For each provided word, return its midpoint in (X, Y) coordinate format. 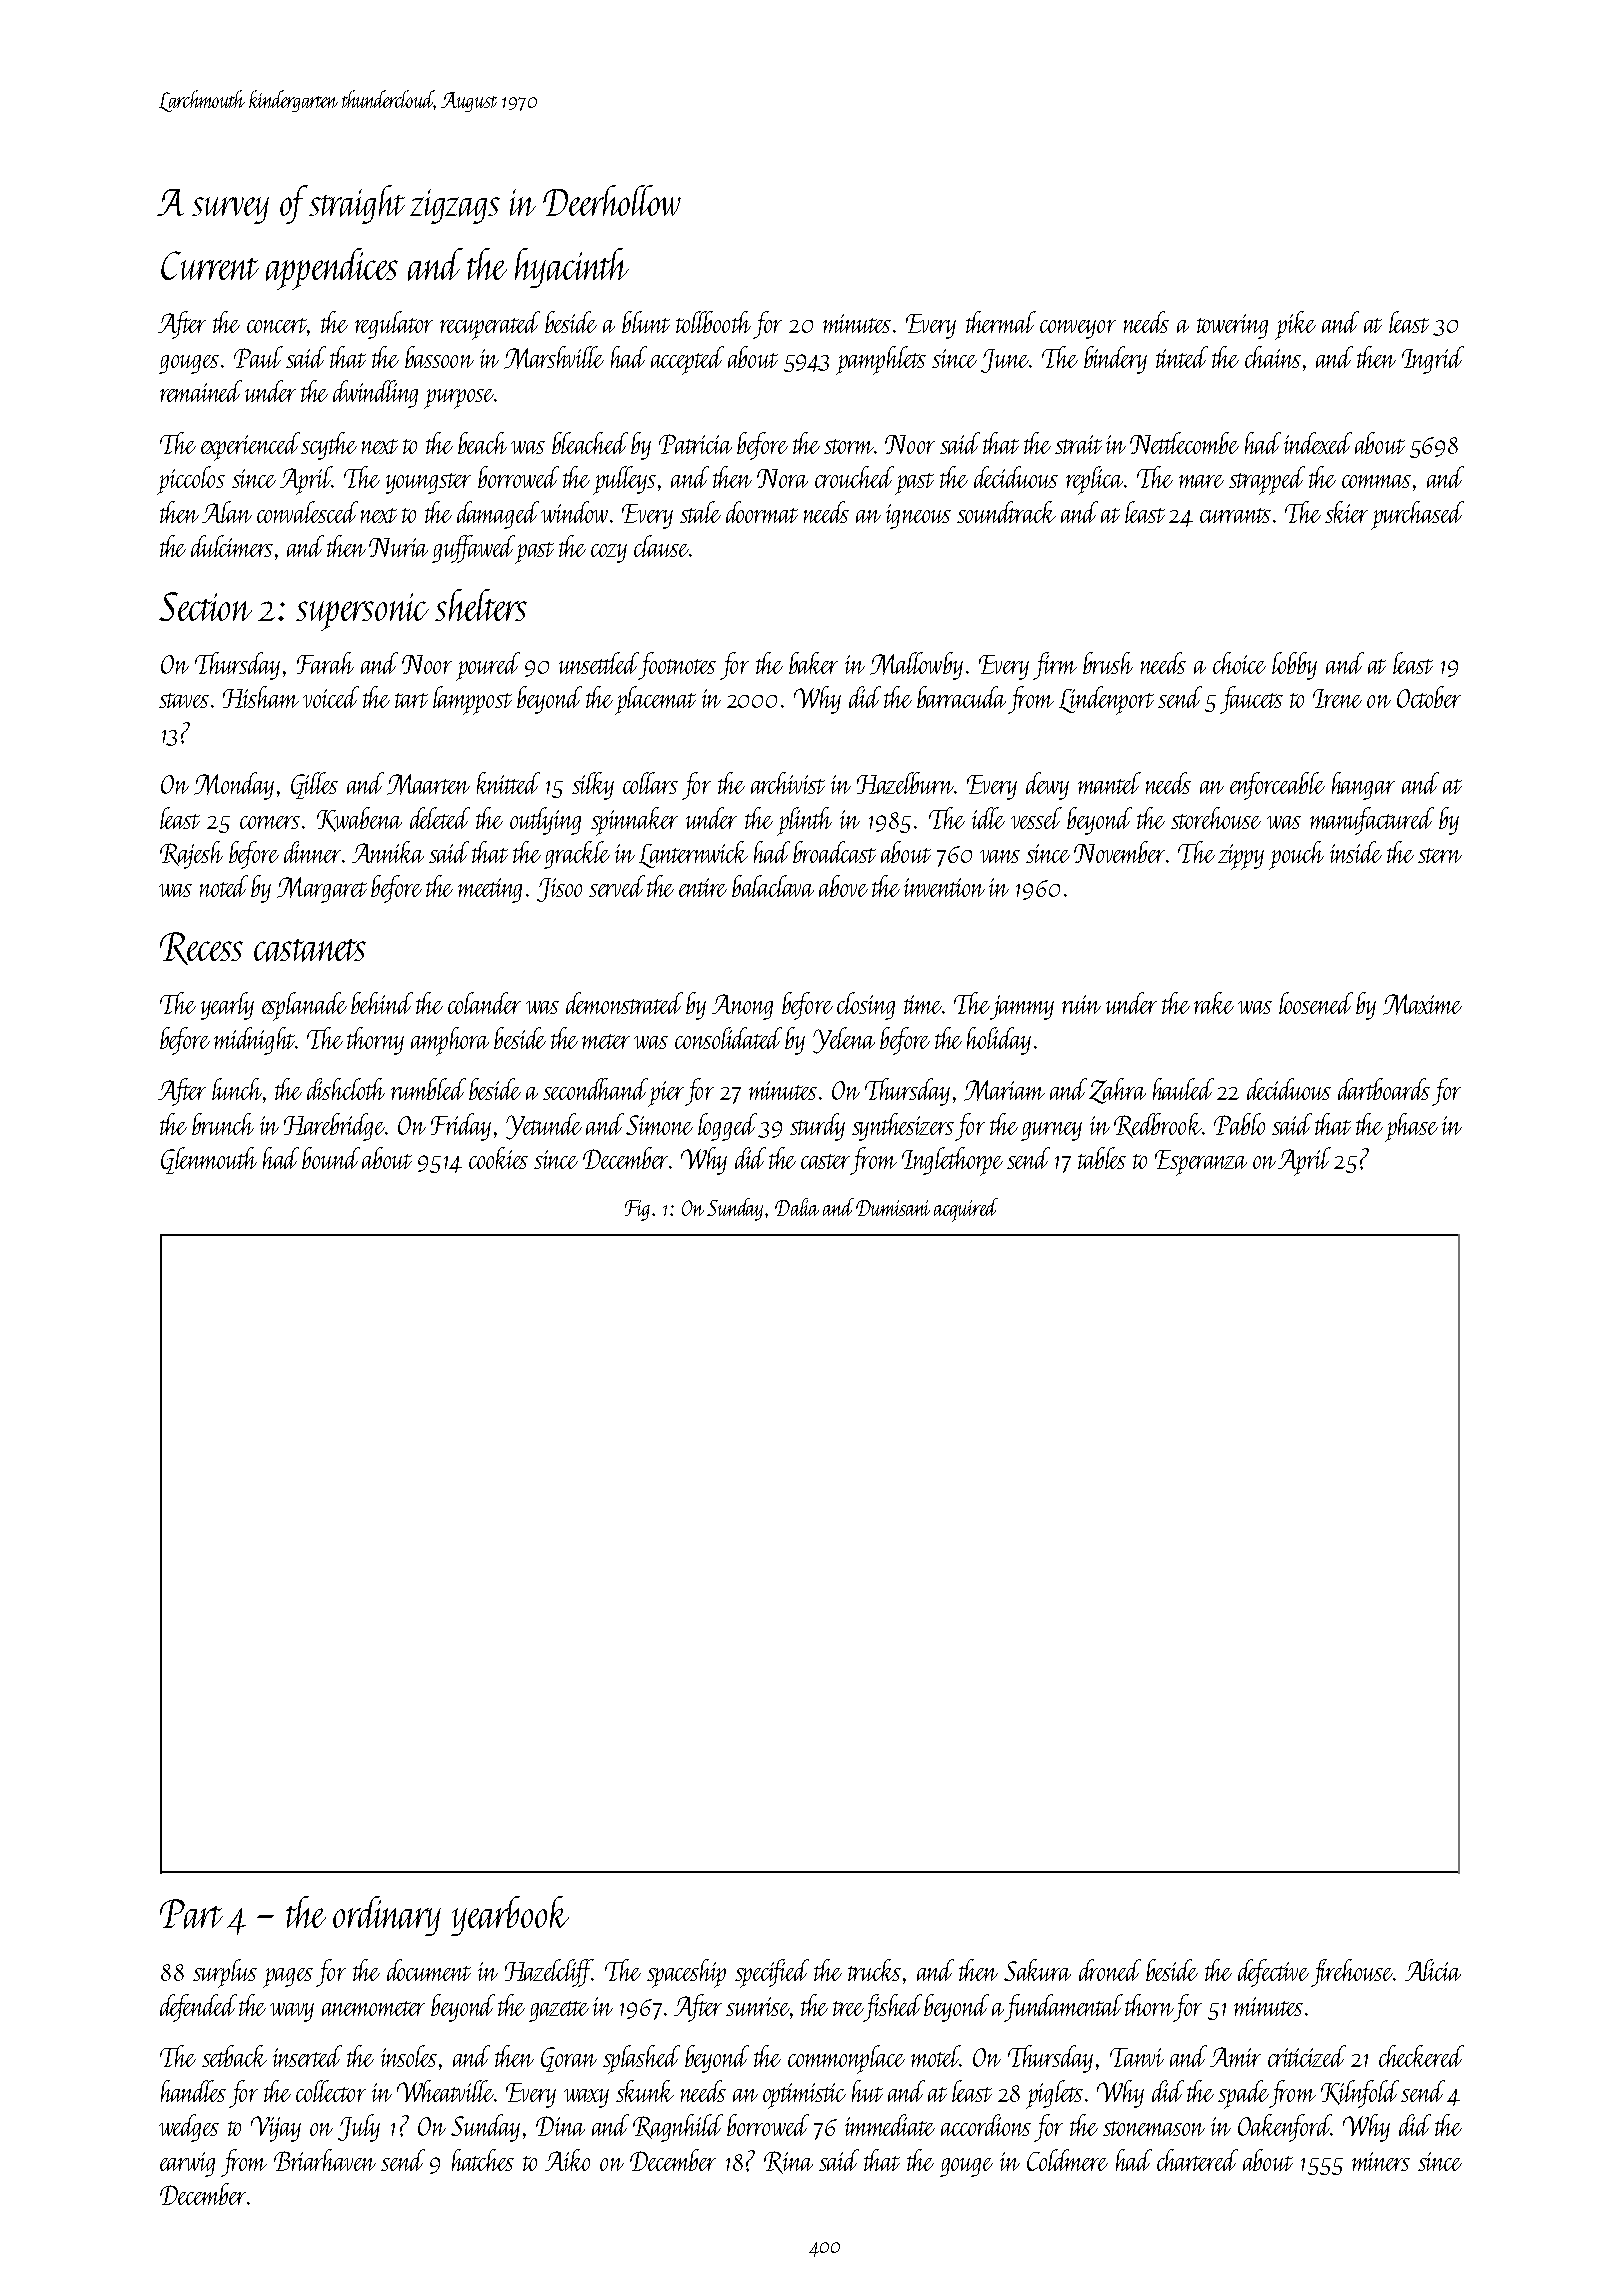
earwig (187, 2164)
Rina (788, 2162)
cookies (498, 1158)
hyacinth (572, 268)
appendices (332, 269)
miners (1381, 2161)
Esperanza (1201, 1163)
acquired (966, 1210)
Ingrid (1433, 360)
